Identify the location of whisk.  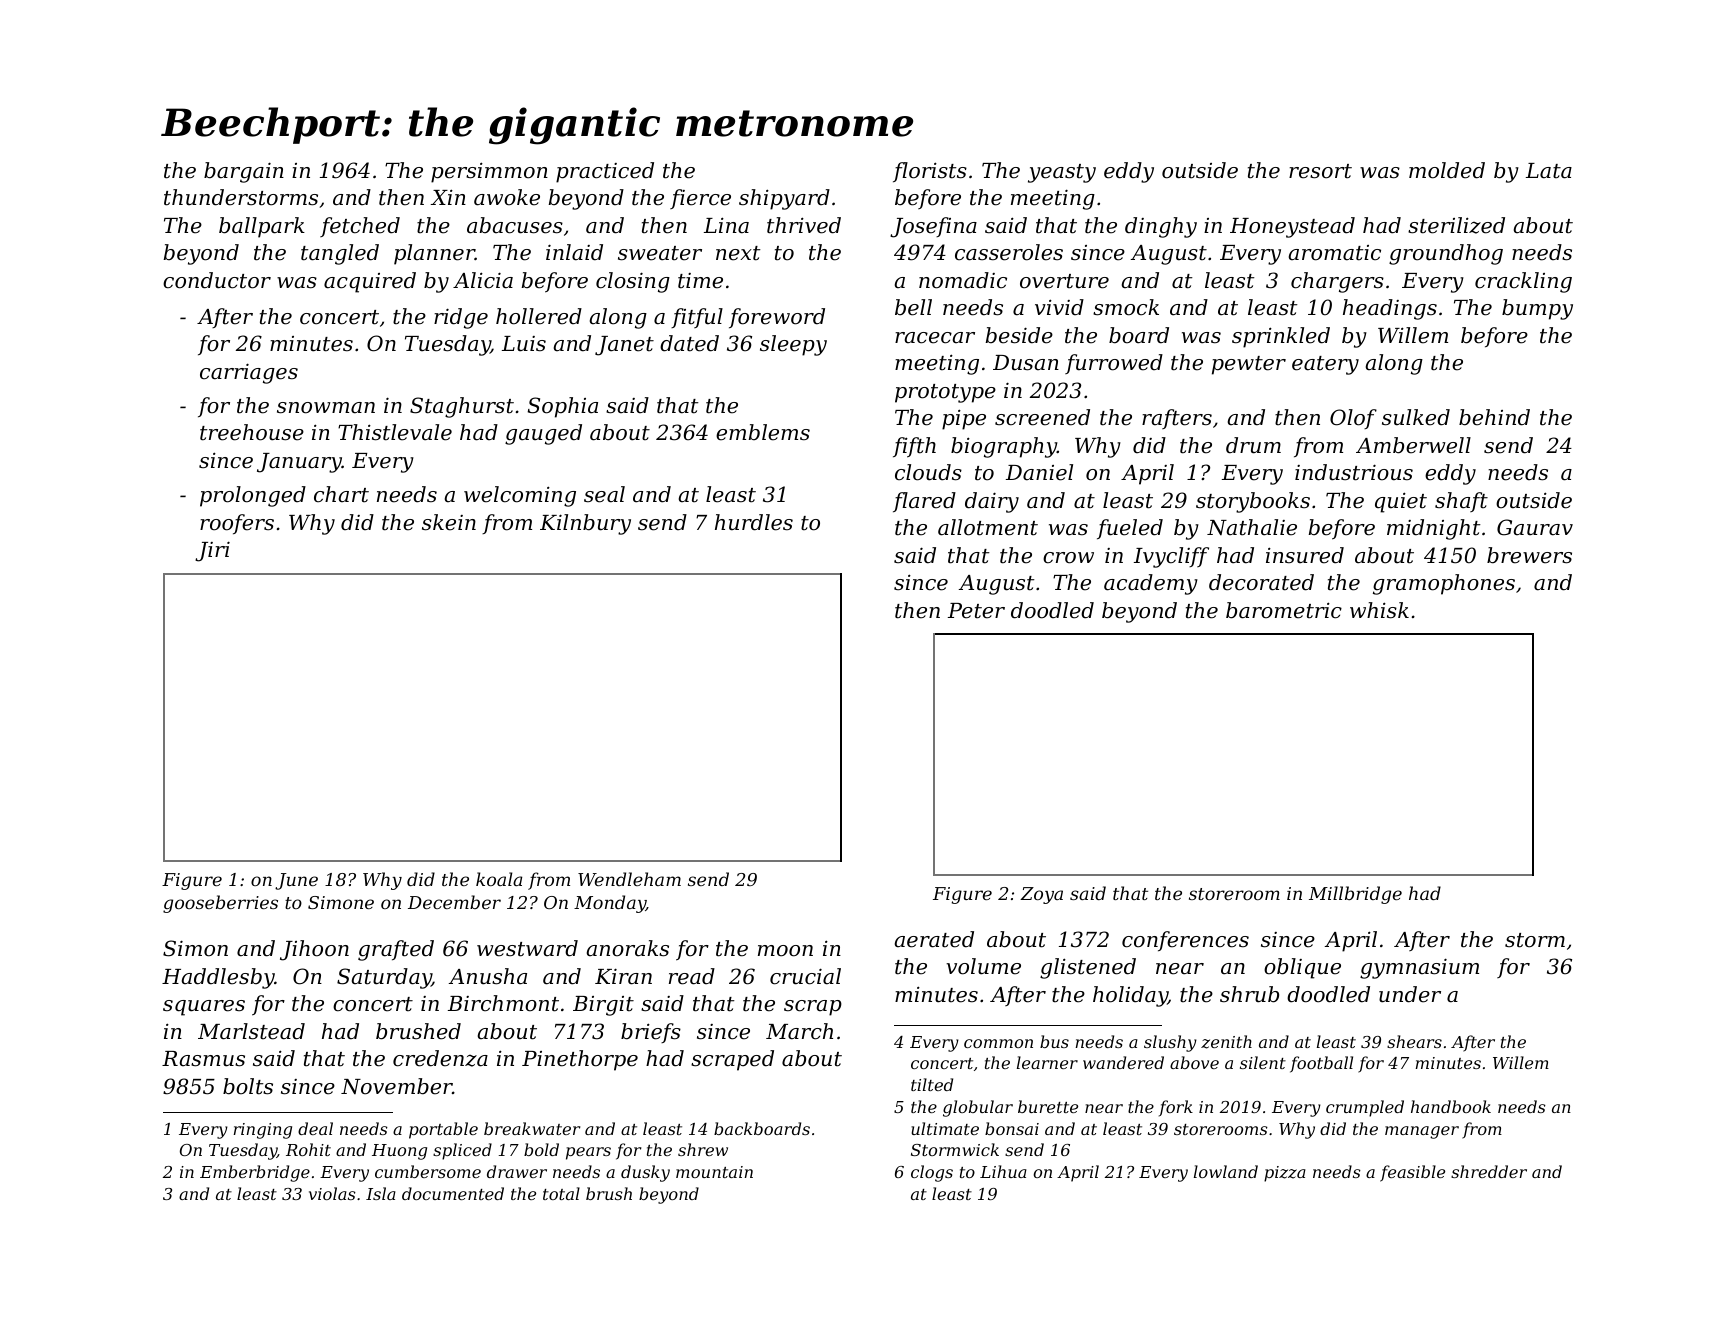
(1379, 610).
